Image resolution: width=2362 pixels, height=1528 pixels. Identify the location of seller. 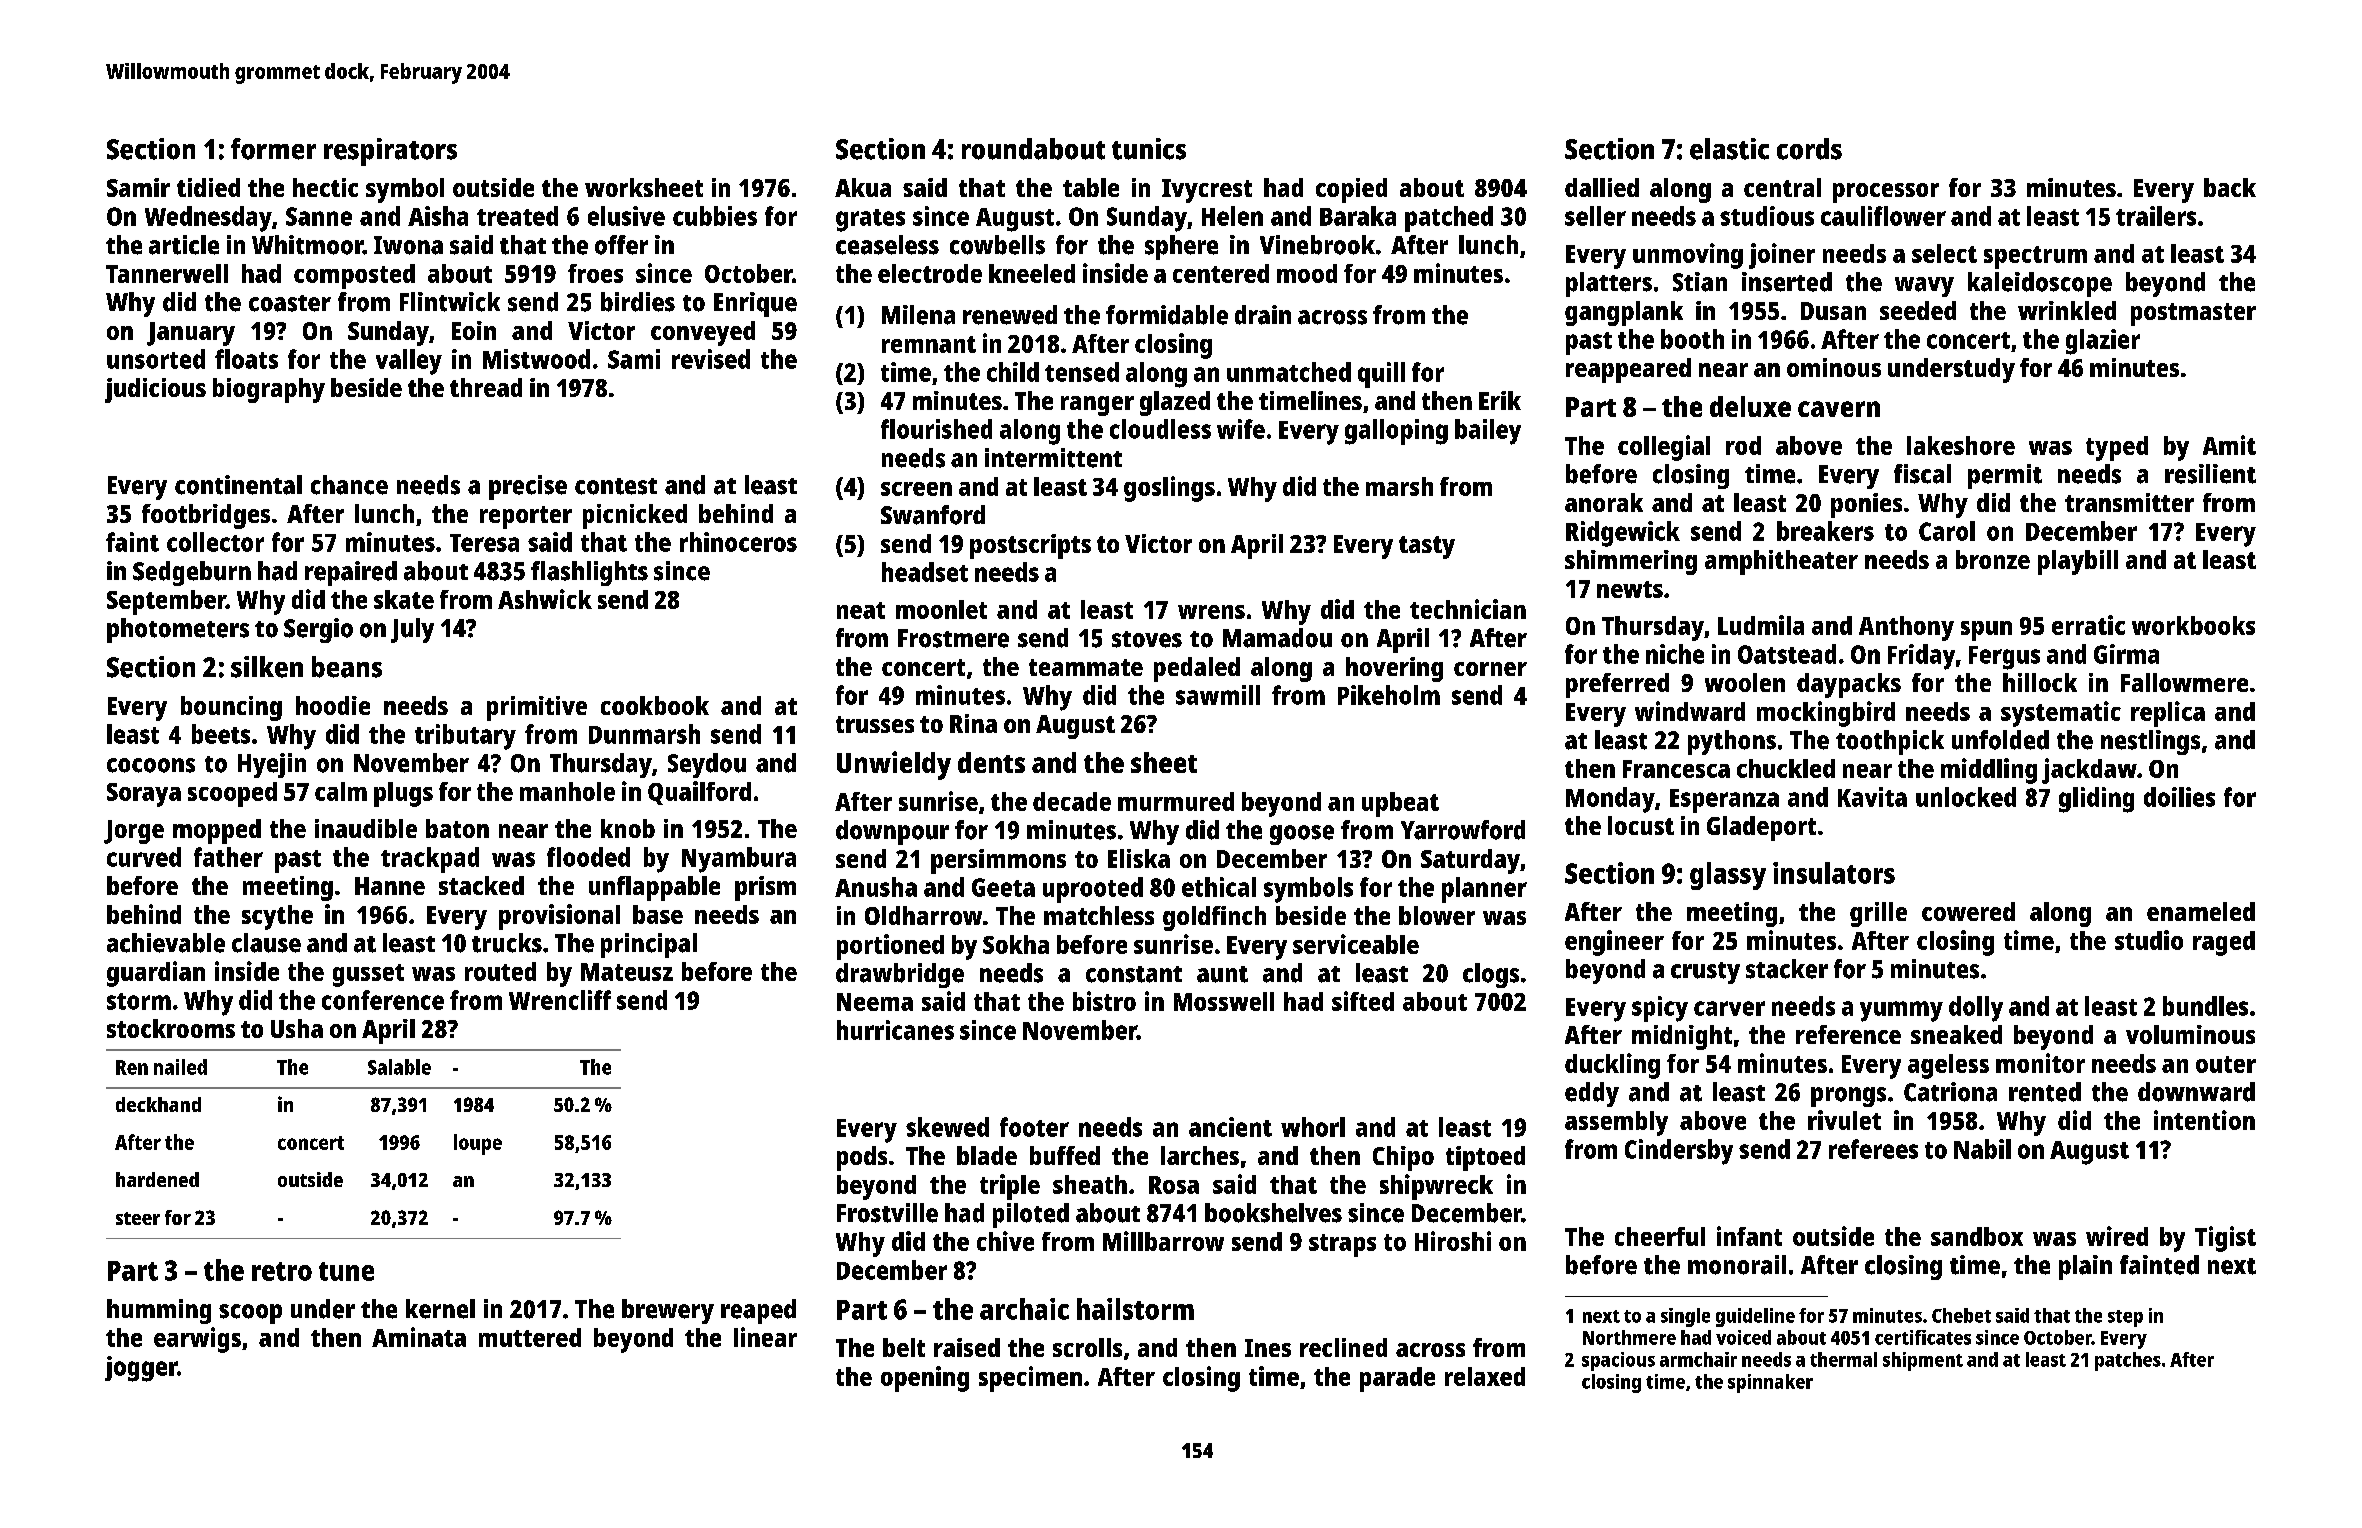
(1595, 216).
